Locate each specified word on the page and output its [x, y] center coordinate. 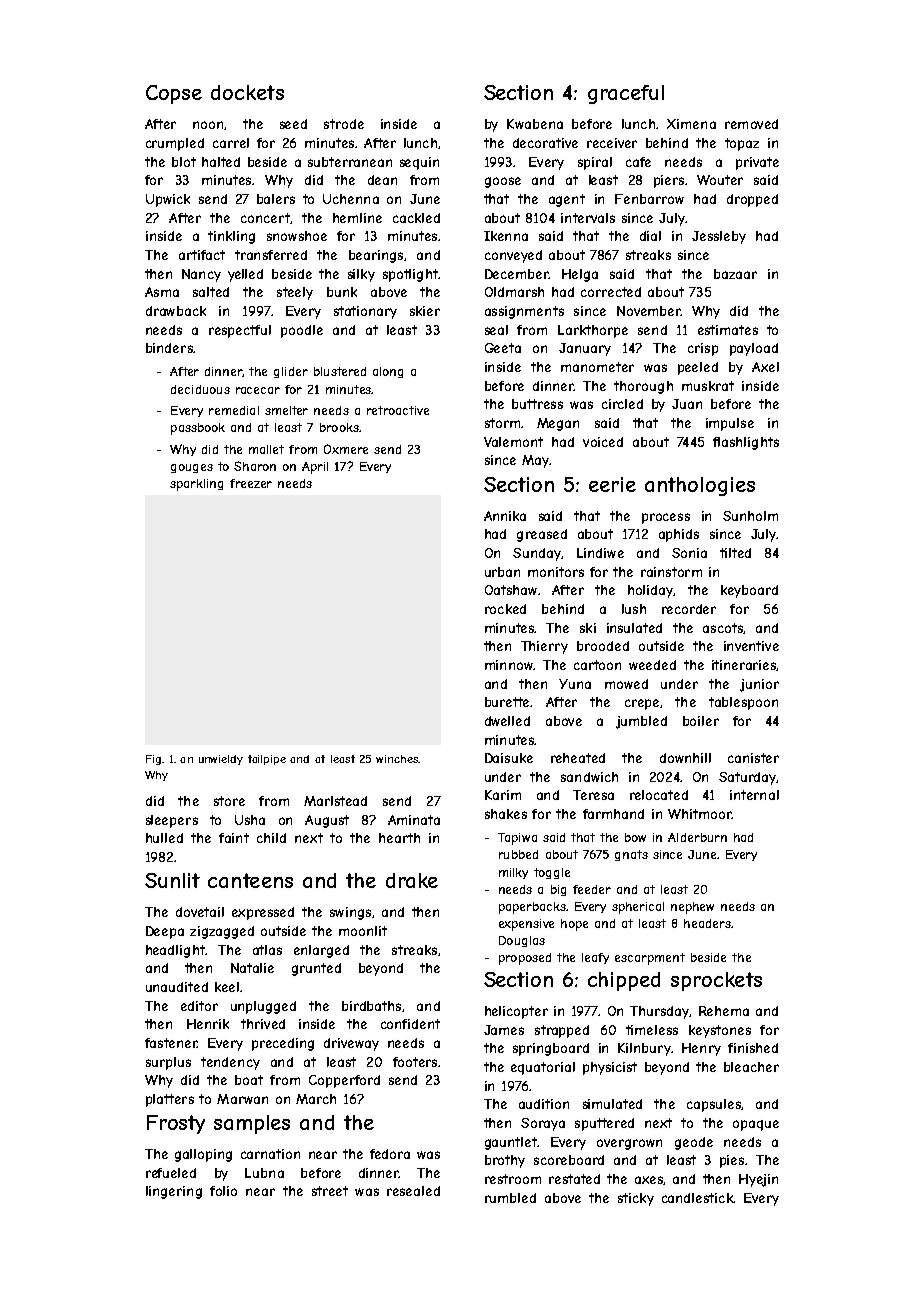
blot [184, 162]
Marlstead [335, 801]
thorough [643, 387]
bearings [376, 256]
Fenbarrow [649, 199]
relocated [659, 795]
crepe [642, 704]
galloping [203, 1155]
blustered [340, 371]
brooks [339, 427]
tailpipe [267, 760]
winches [397, 759]
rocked [505, 609]
